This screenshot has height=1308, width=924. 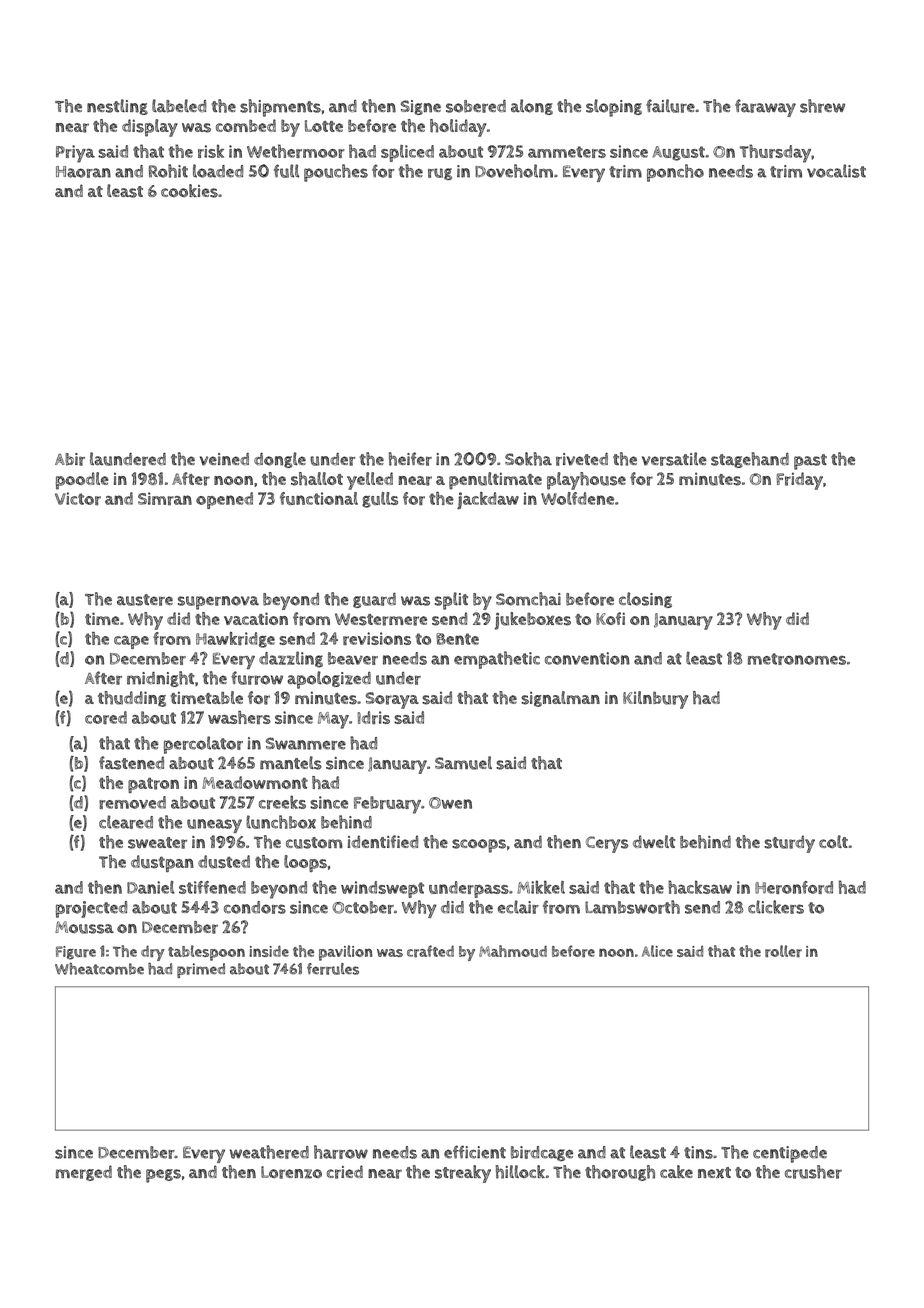 What do you see at coordinates (341, 1152) in the screenshot?
I see `harrow` at bounding box center [341, 1152].
